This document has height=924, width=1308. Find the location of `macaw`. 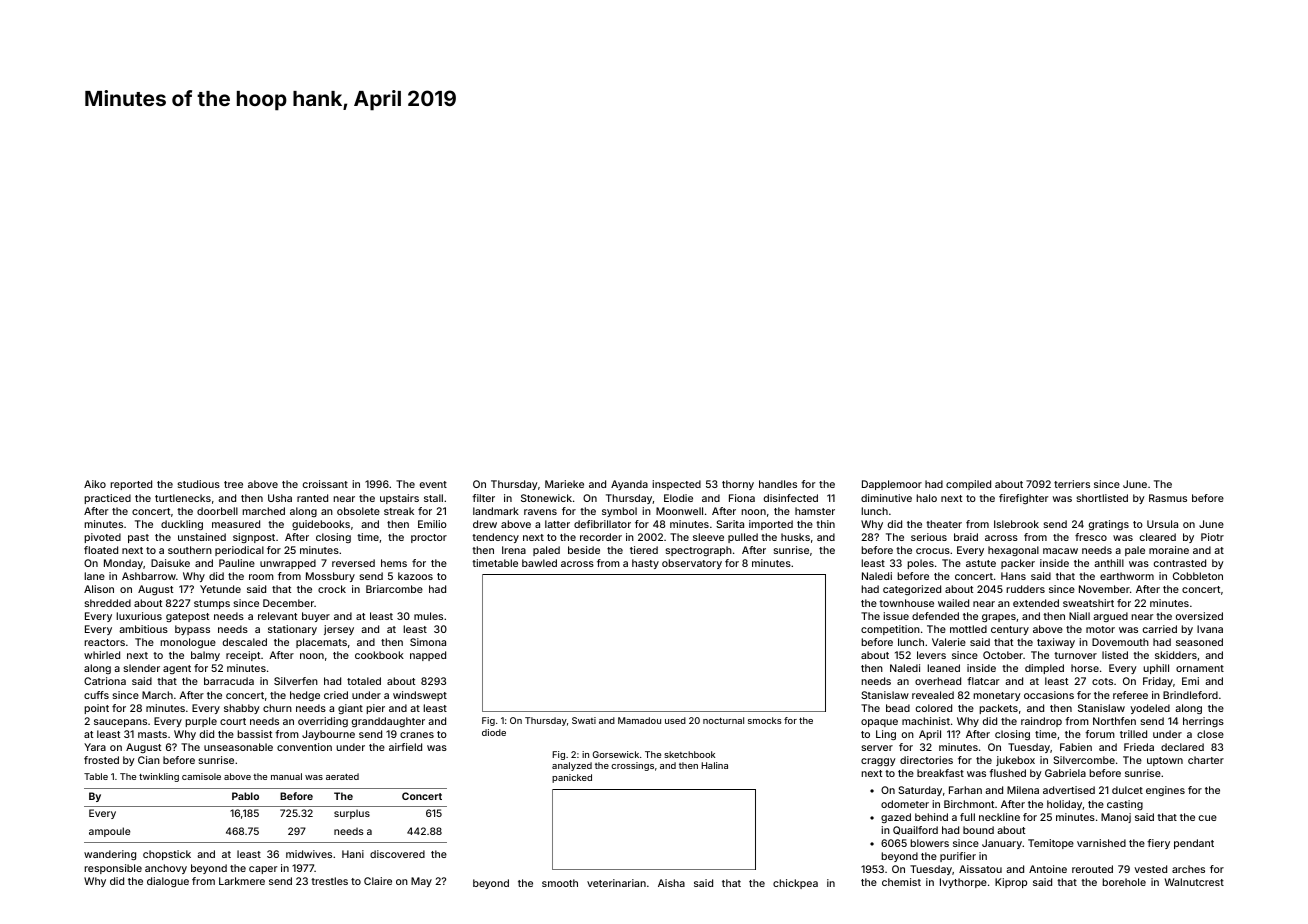

macaw is located at coordinates (1060, 551).
